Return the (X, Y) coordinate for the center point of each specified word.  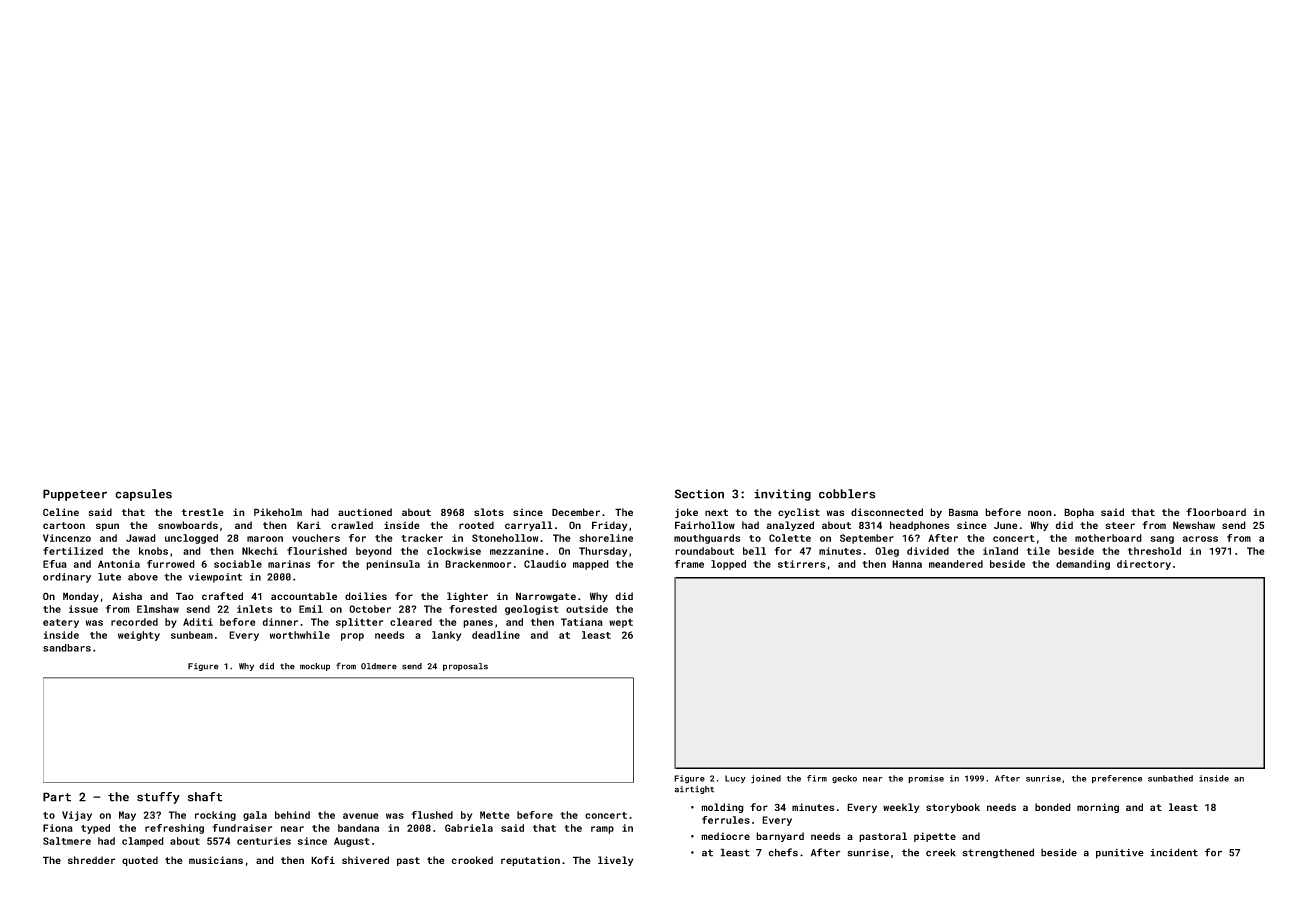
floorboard (1216, 512)
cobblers (847, 494)
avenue (361, 816)
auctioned (365, 512)
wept (621, 623)
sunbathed (1170, 778)
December (576, 512)
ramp (602, 830)
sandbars (67, 648)
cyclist (799, 513)
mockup (315, 667)
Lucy (735, 779)
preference (1117, 779)
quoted (140, 861)
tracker (422, 538)
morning (1098, 808)
